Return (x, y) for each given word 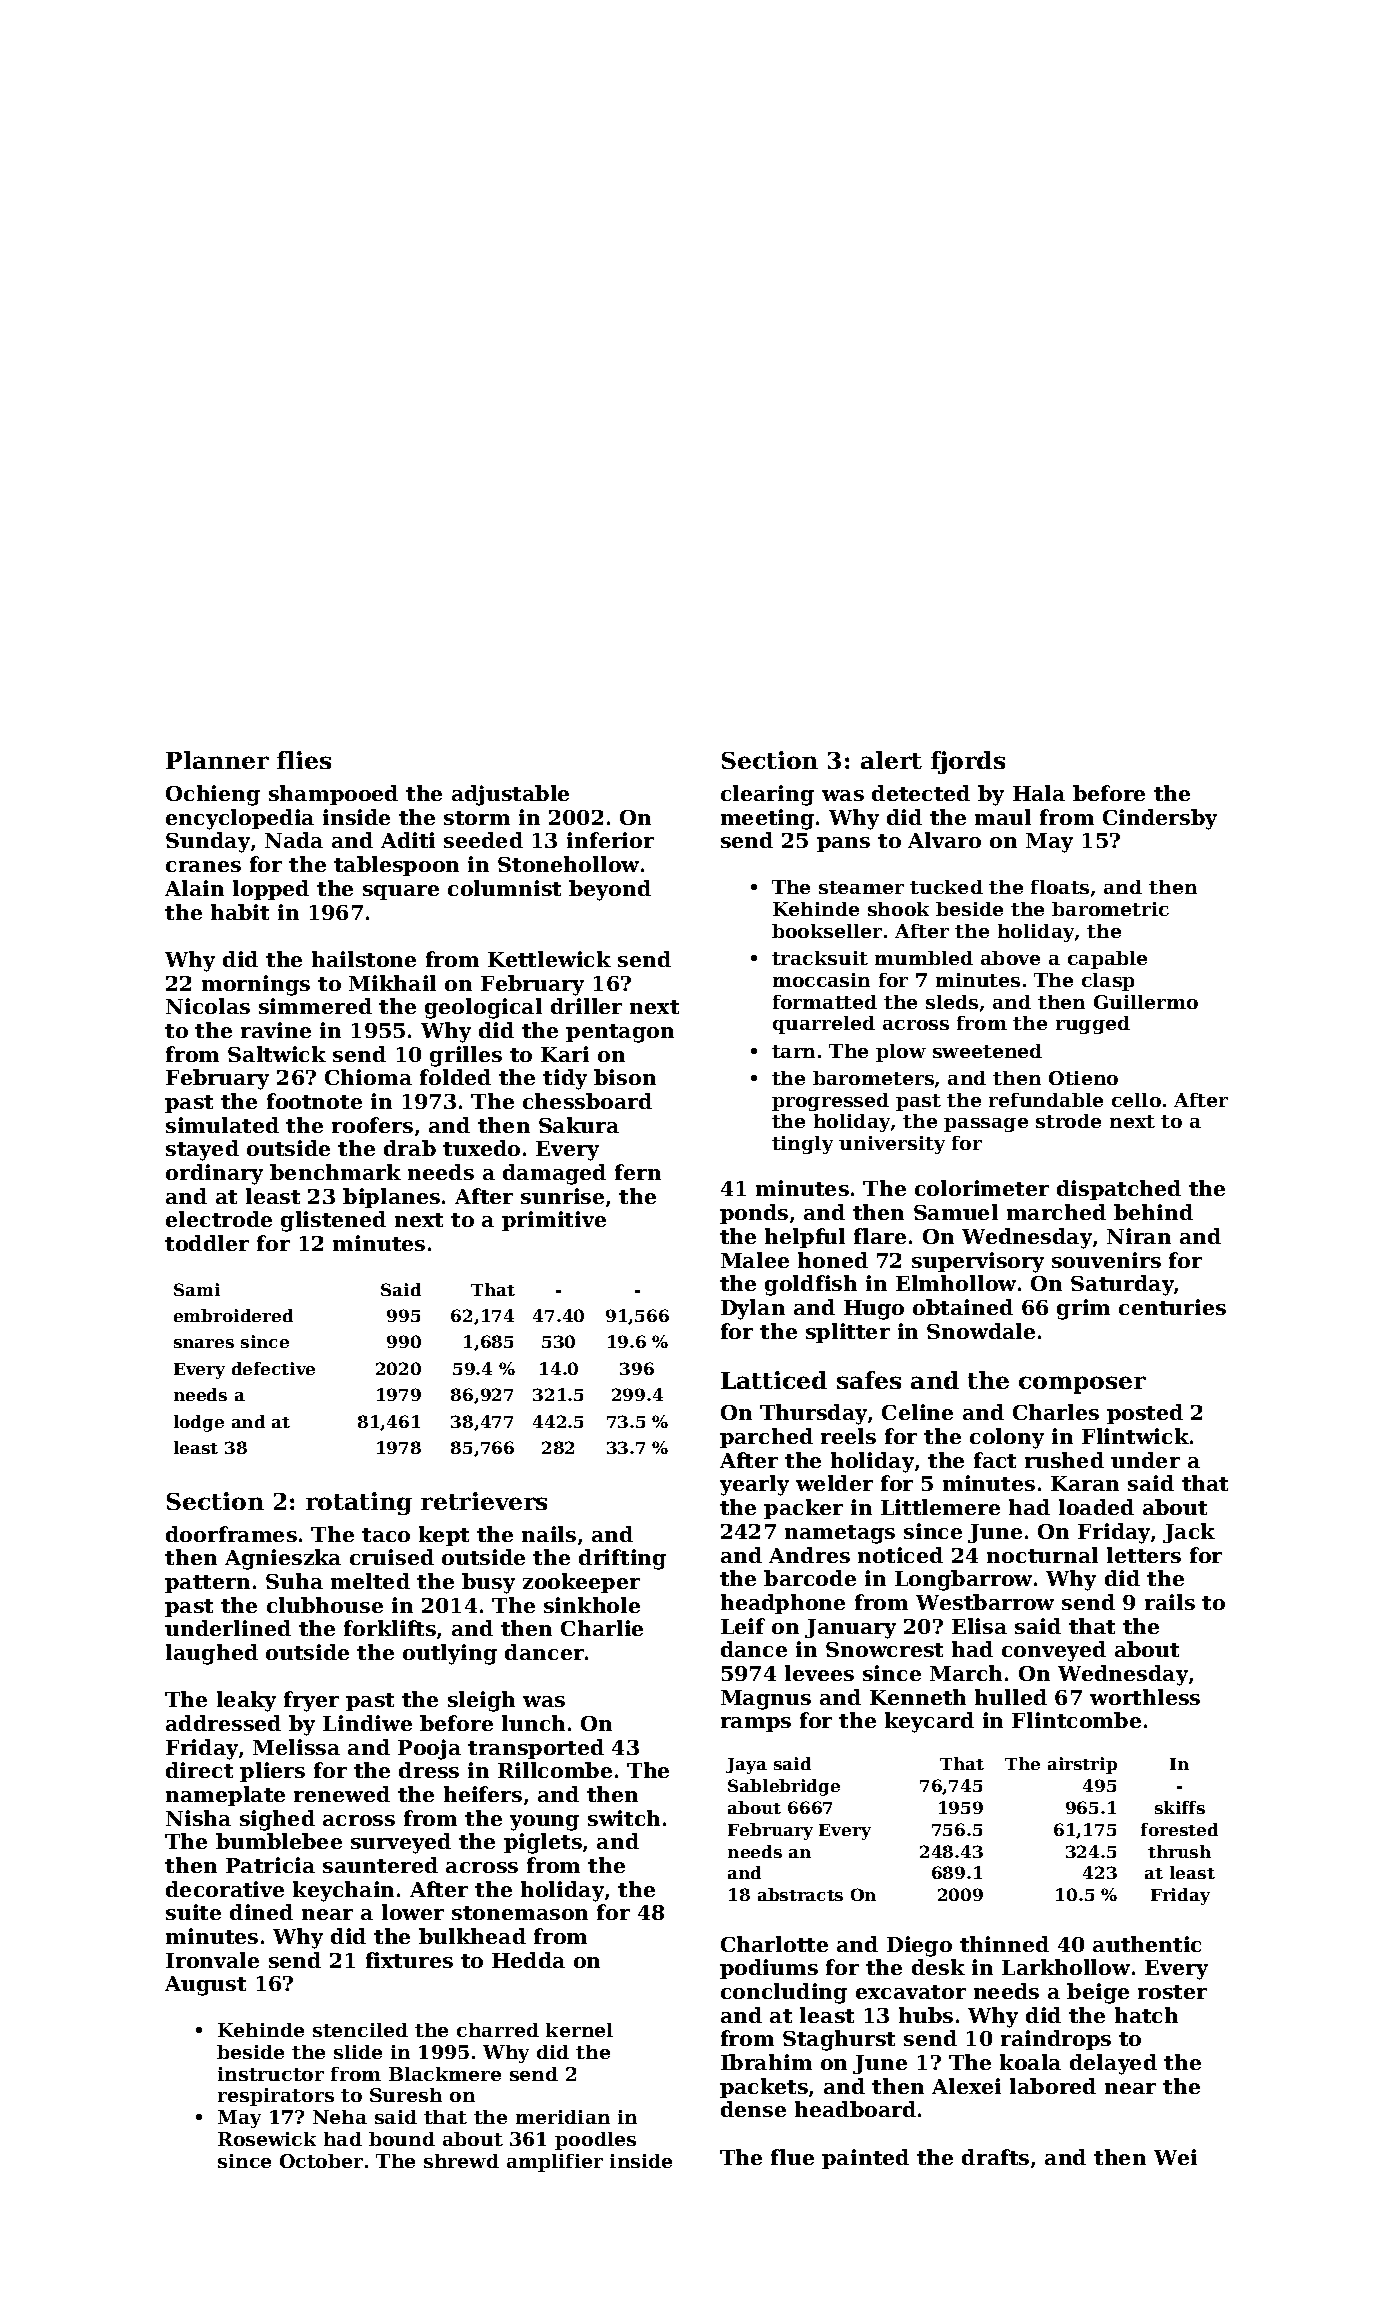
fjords (968, 762)
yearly (754, 1485)
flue (792, 2157)
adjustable (510, 795)
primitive (554, 1221)
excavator (911, 1992)
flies (304, 760)
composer (1082, 1385)
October (321, 2161)
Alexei (966, 2086)
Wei (1175, 2157)
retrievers (484, 1501)
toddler (207, 1243)
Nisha (198, 1818)
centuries (1172, 1307)
